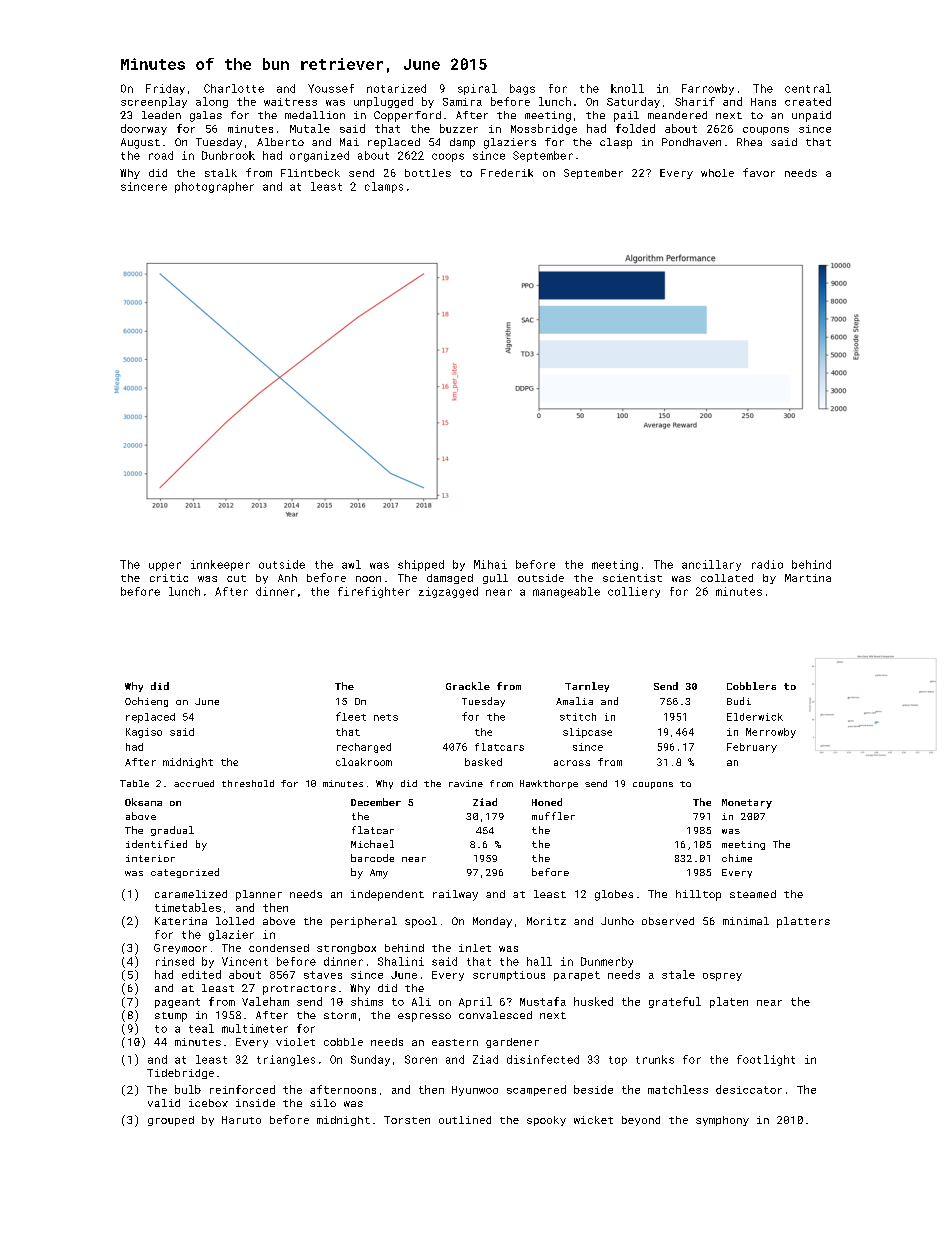 Image resolution: width=952 pixels, height=1233 pixels. I want to click on Monetary, so click(747, 804).
